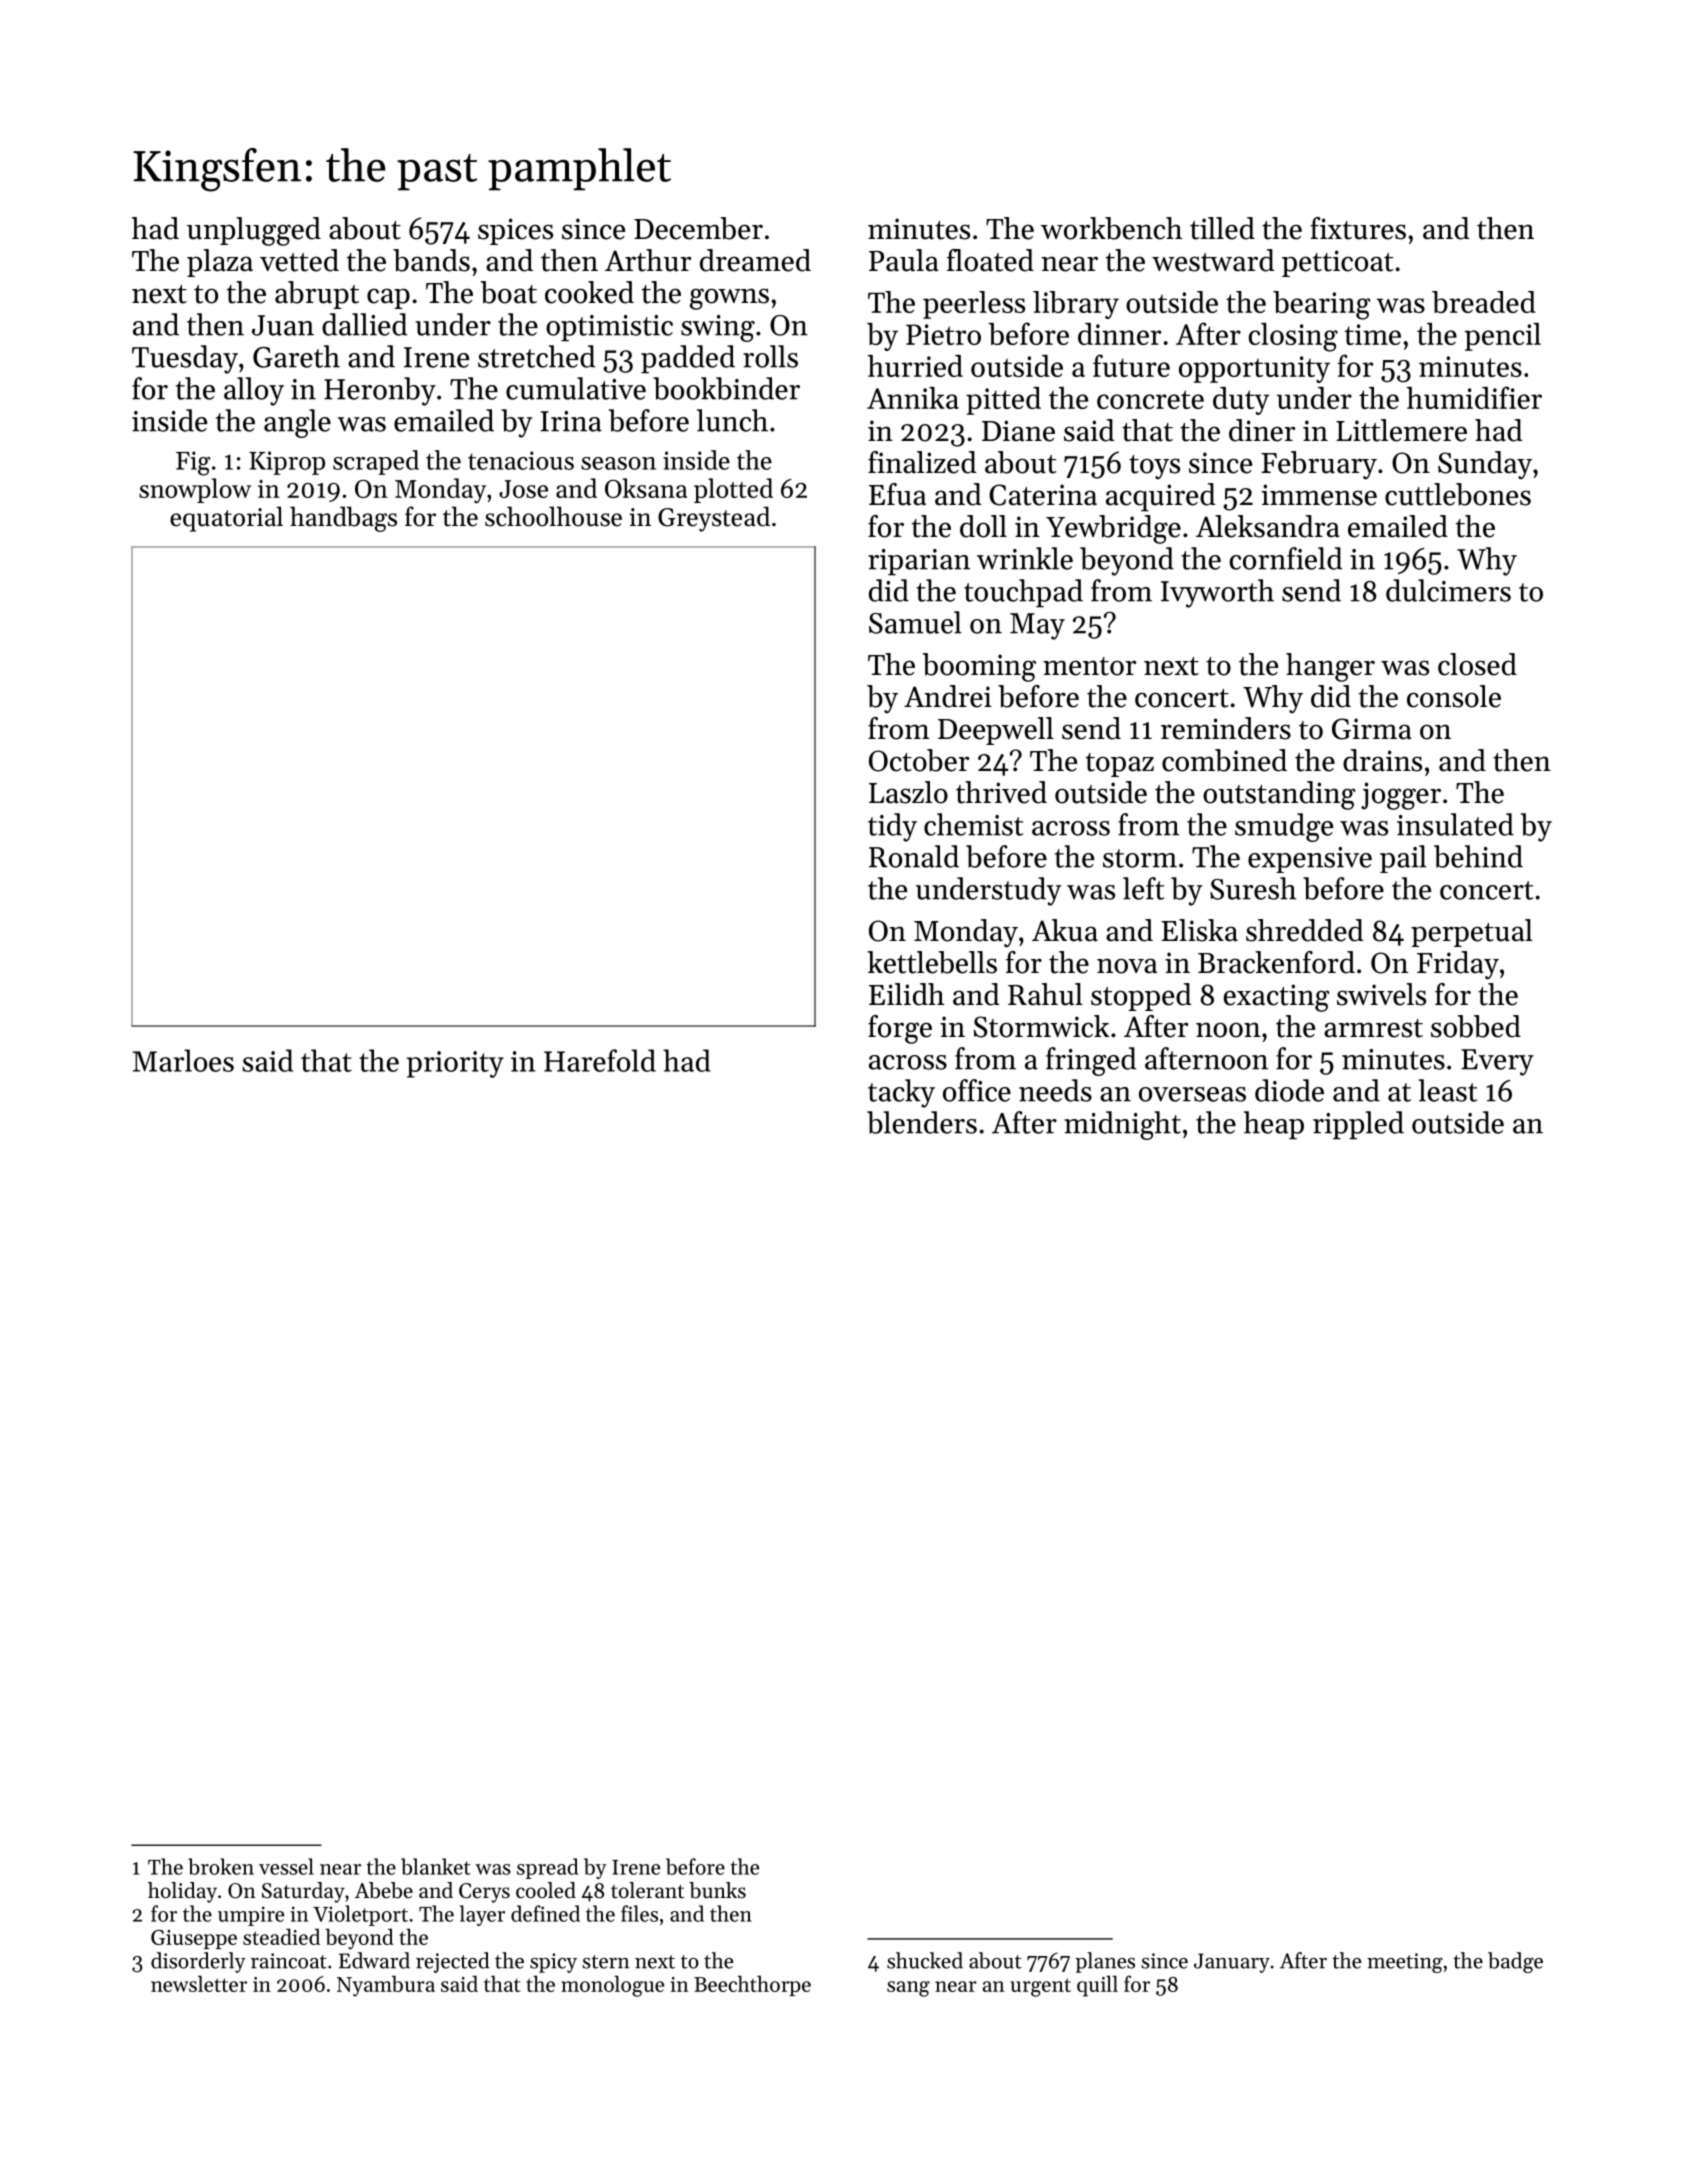 The width and height of the page is (1683, 2178). I want to click on Marloes, so click(183, 1060).
